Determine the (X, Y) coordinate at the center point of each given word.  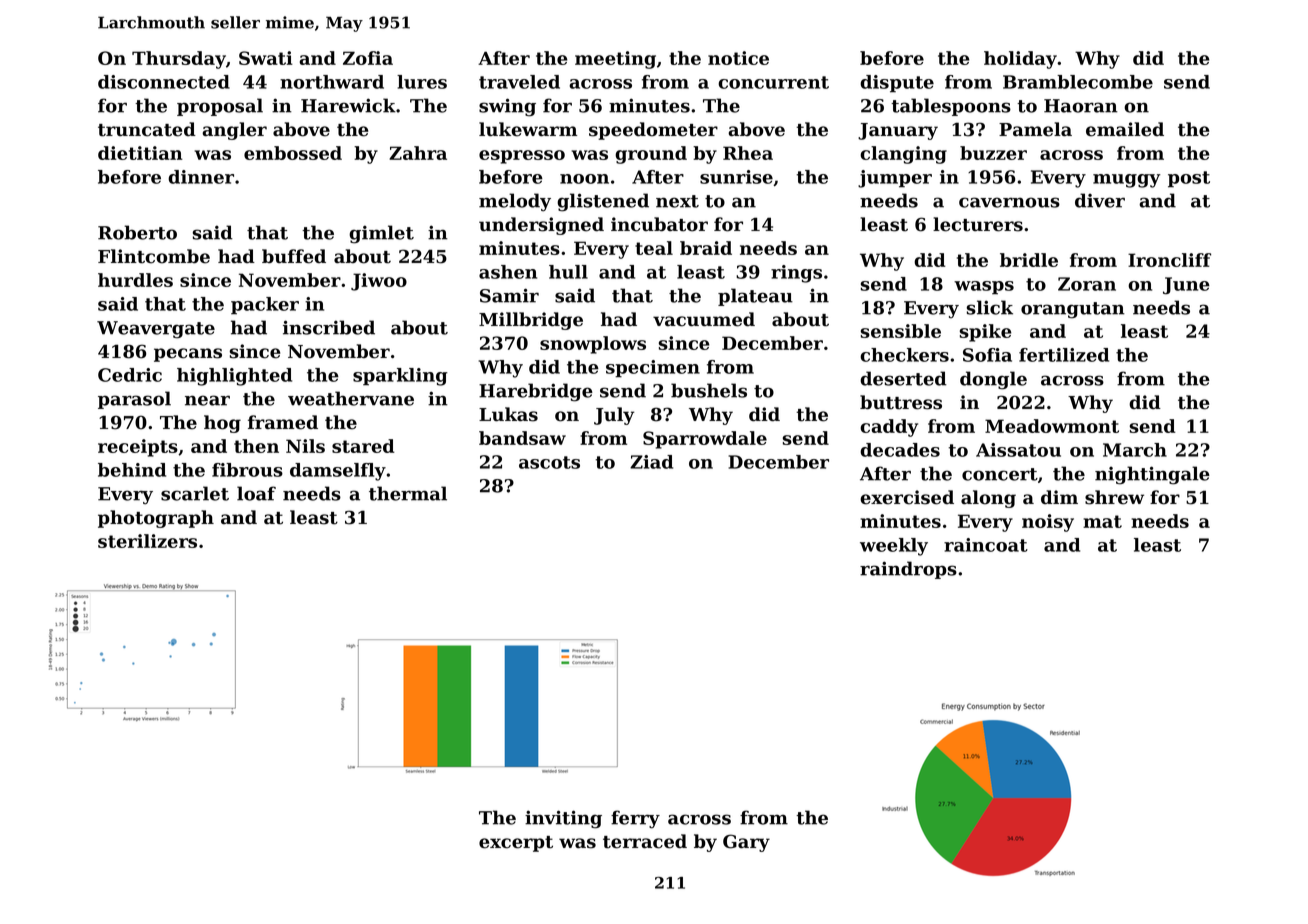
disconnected (164, 82)
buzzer (993, 153)
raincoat (986, 545)
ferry (635, 819)
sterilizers (147, 541)
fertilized (1064, 355)
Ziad (651, 462)
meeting (615, 60)
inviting (563, 819)
